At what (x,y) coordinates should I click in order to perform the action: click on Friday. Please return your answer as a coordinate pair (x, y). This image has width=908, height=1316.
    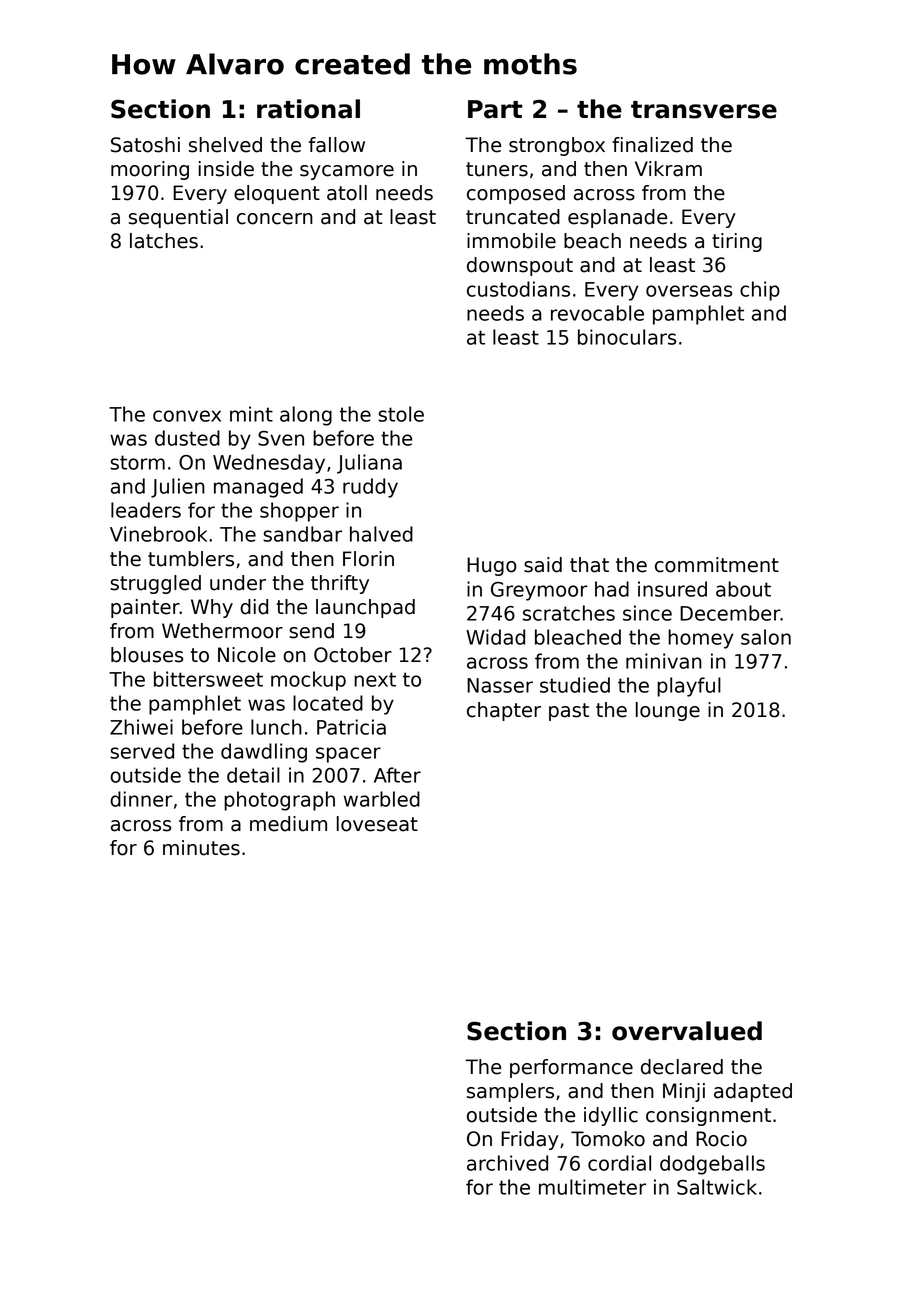
    Looking at the image, I should click on (530, 1140).
